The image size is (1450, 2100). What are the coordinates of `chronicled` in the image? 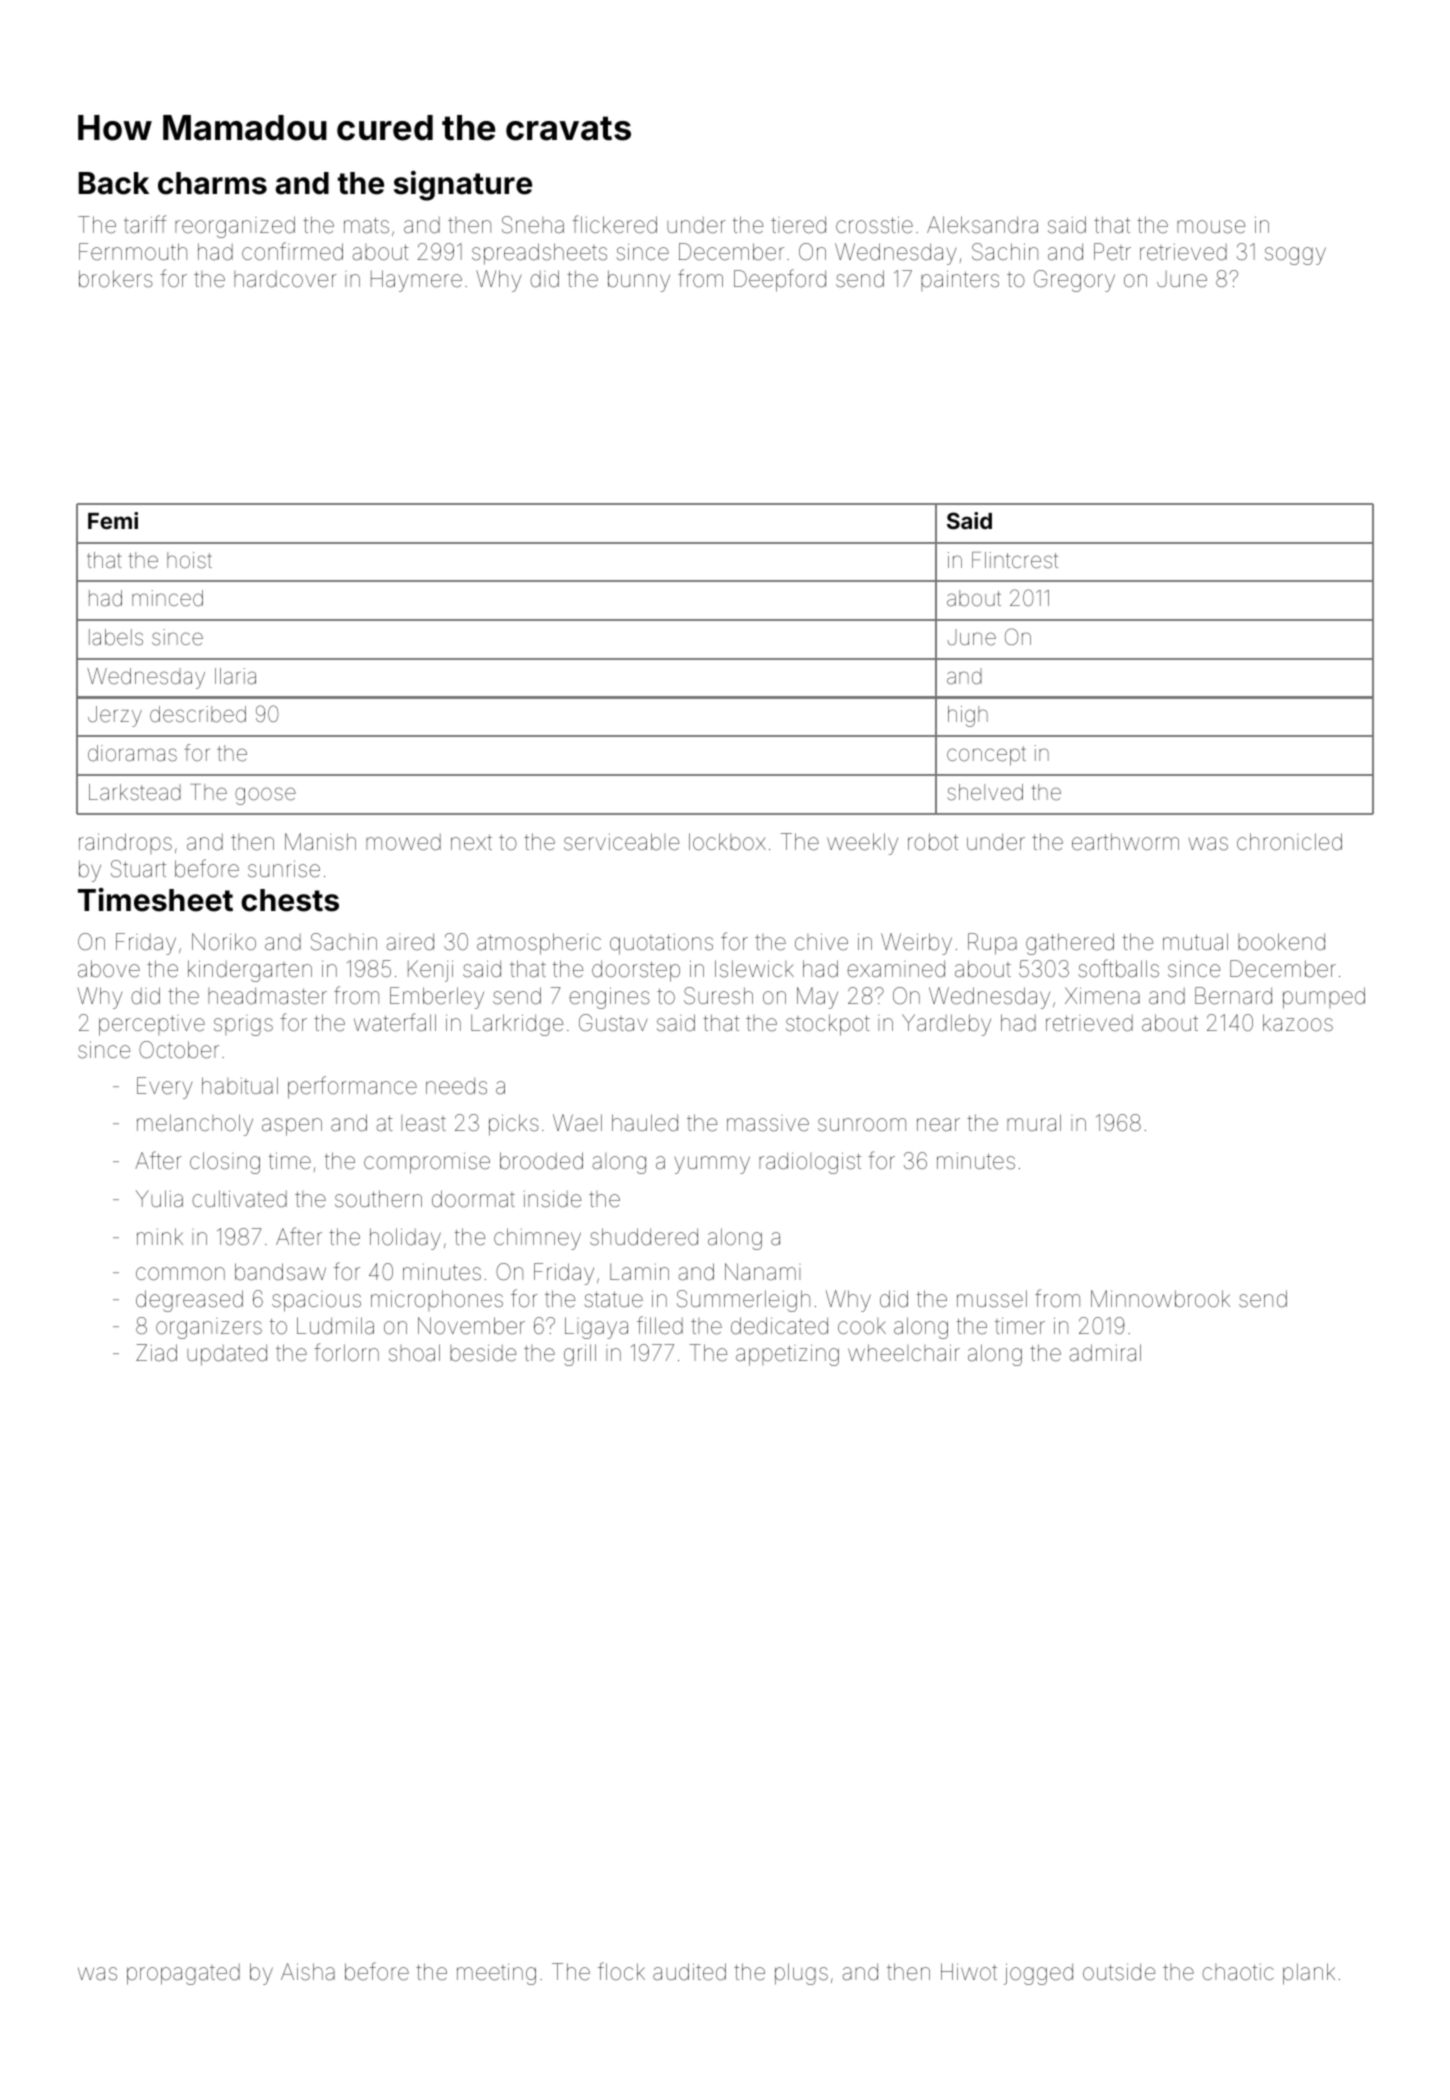 It's located at (1289, 842).
